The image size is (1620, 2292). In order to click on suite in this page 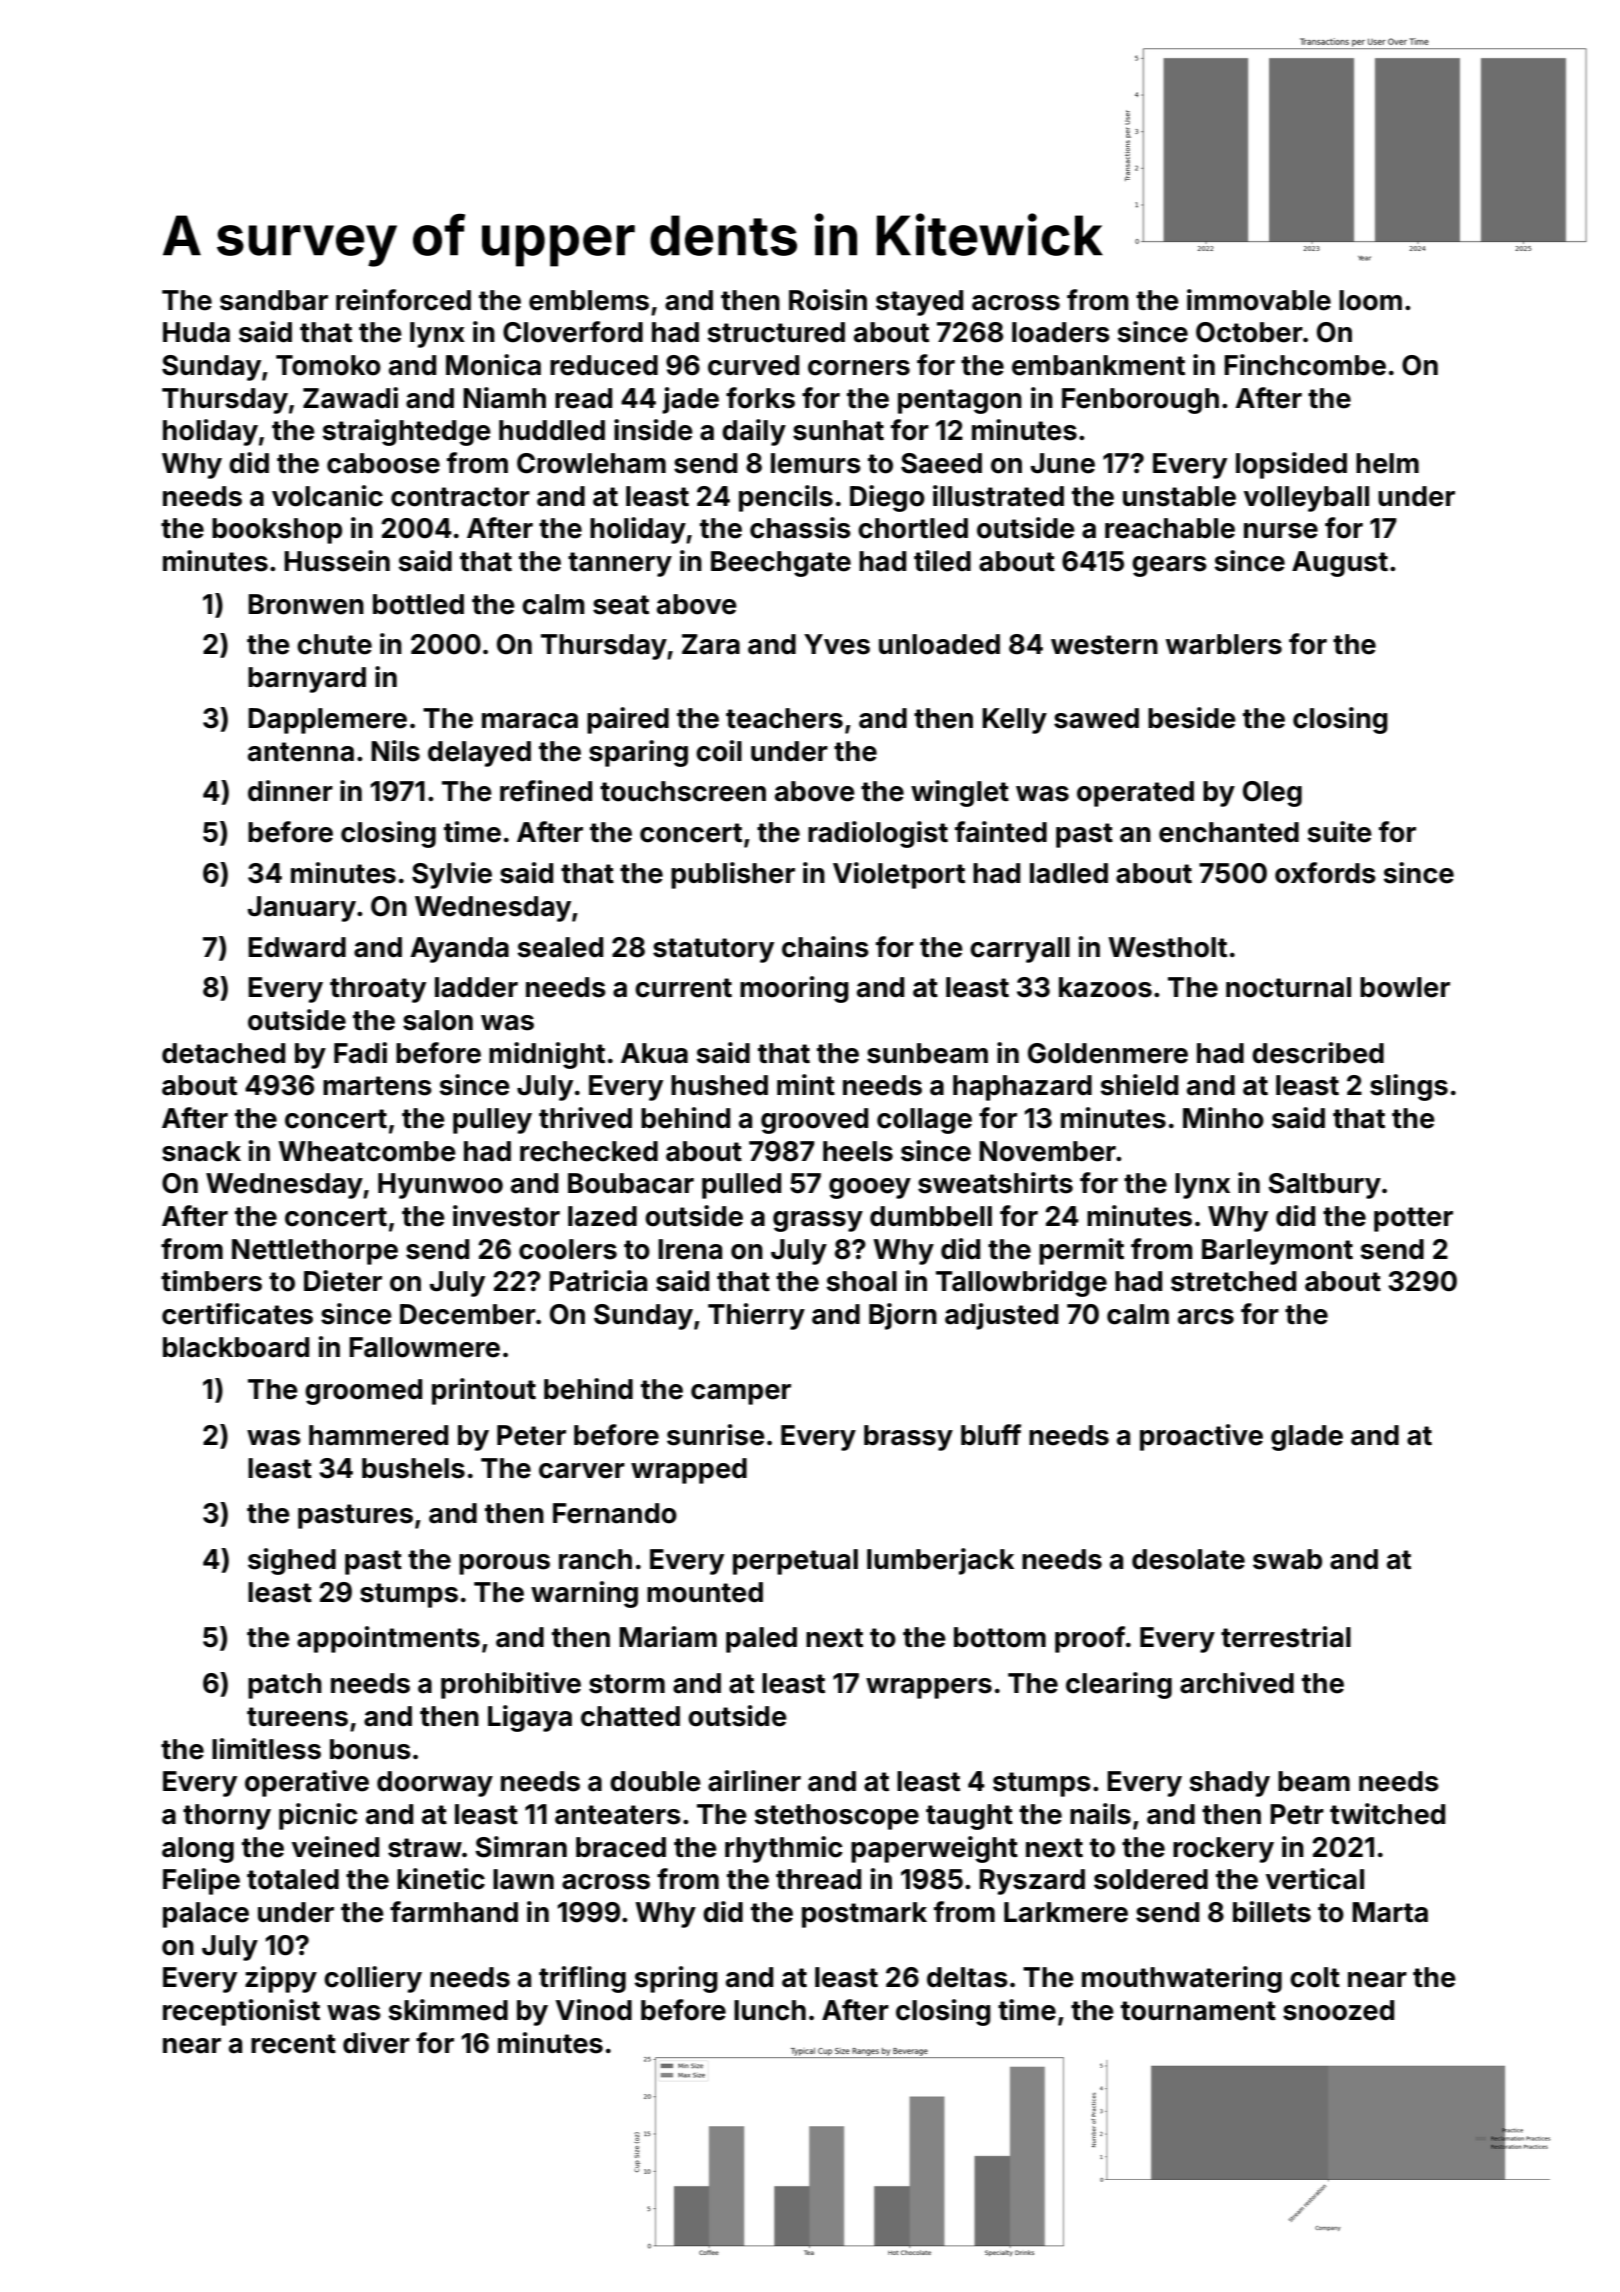, I will do `click(1340, 832)`.
